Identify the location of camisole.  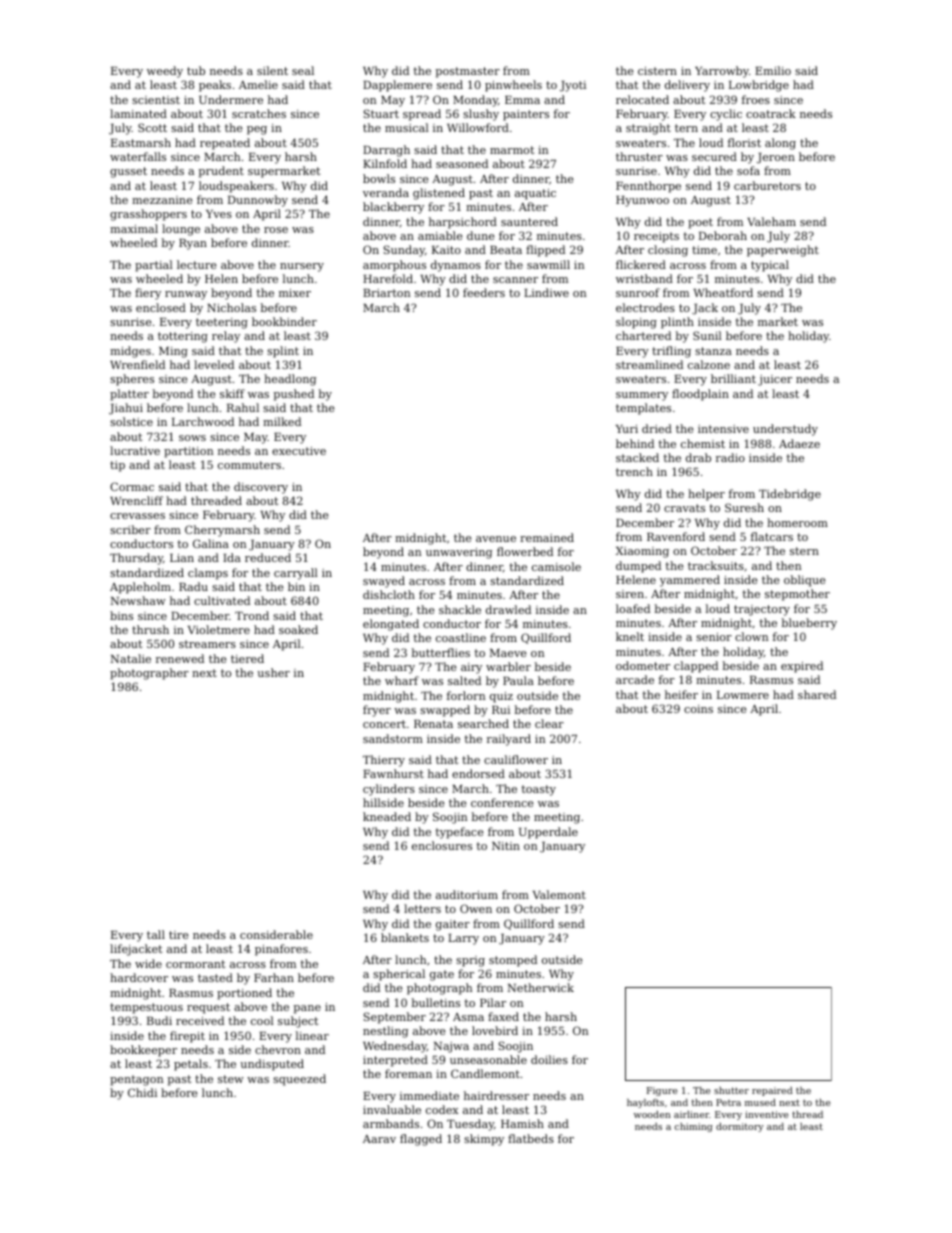
(556, 566).
